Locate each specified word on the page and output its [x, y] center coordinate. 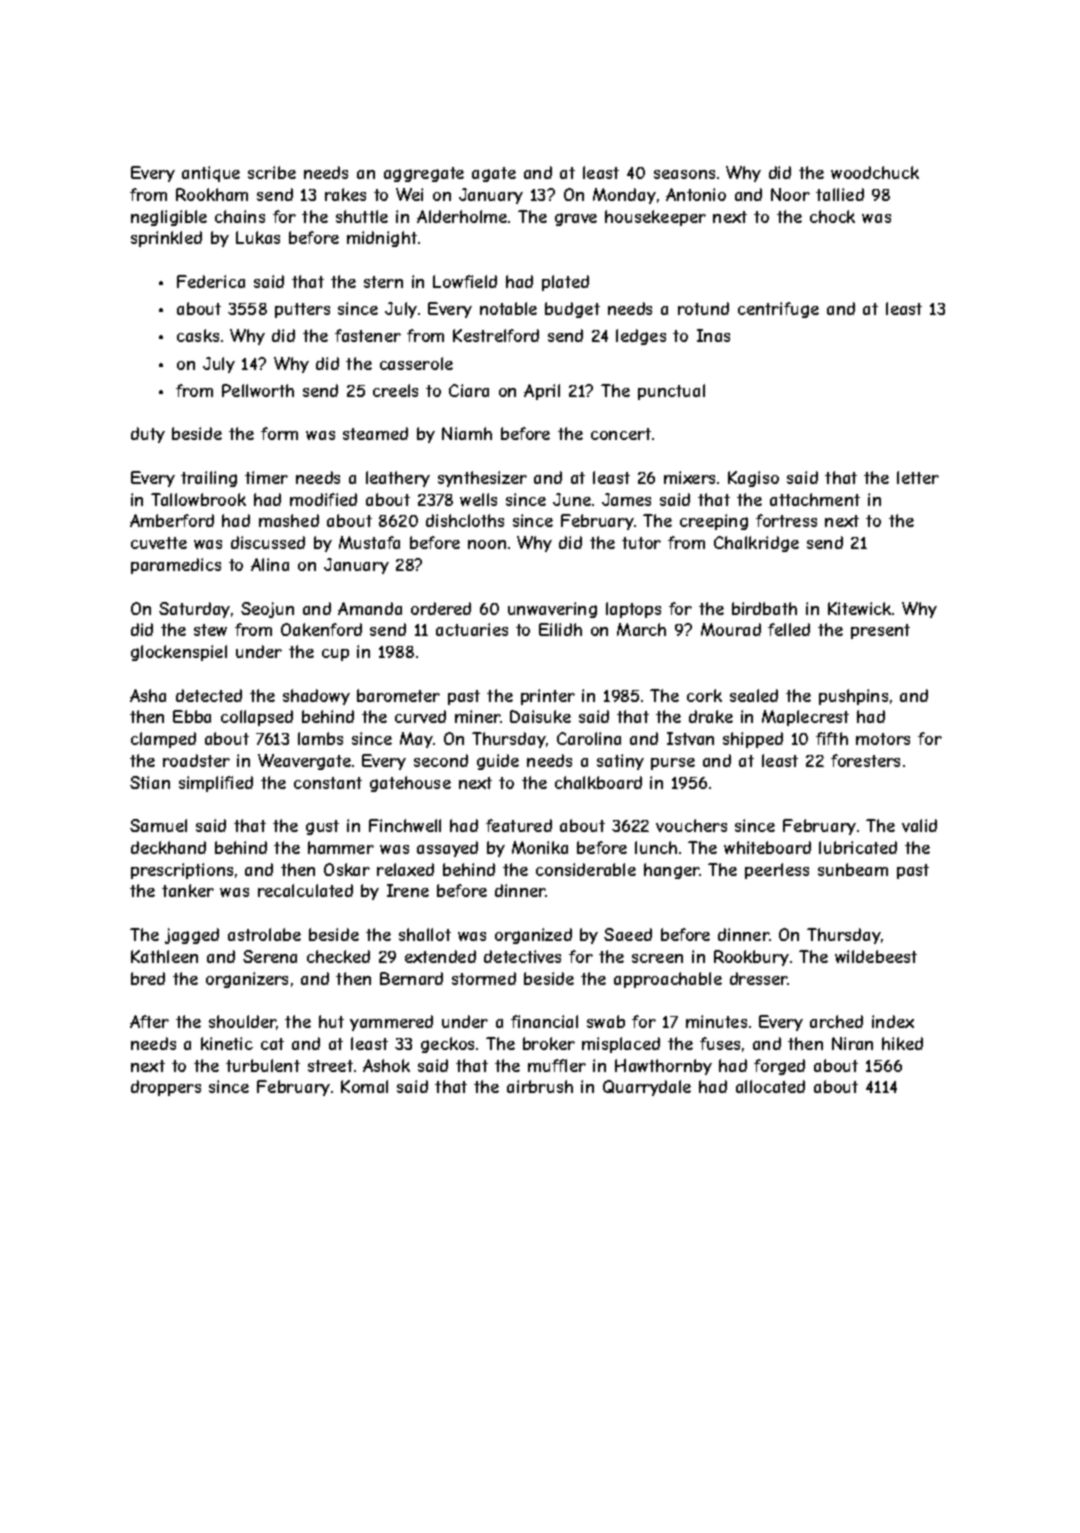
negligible [169, 218]
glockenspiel [179, 653]
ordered [441, 608]
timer [266, 477]
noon [487, 544]
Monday [624, 196]
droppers [166, 1088]
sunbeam [853, 869]
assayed [447, 849]
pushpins [853, 697]
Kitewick [859, 608]
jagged [192, 936]
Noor [790, 194]
